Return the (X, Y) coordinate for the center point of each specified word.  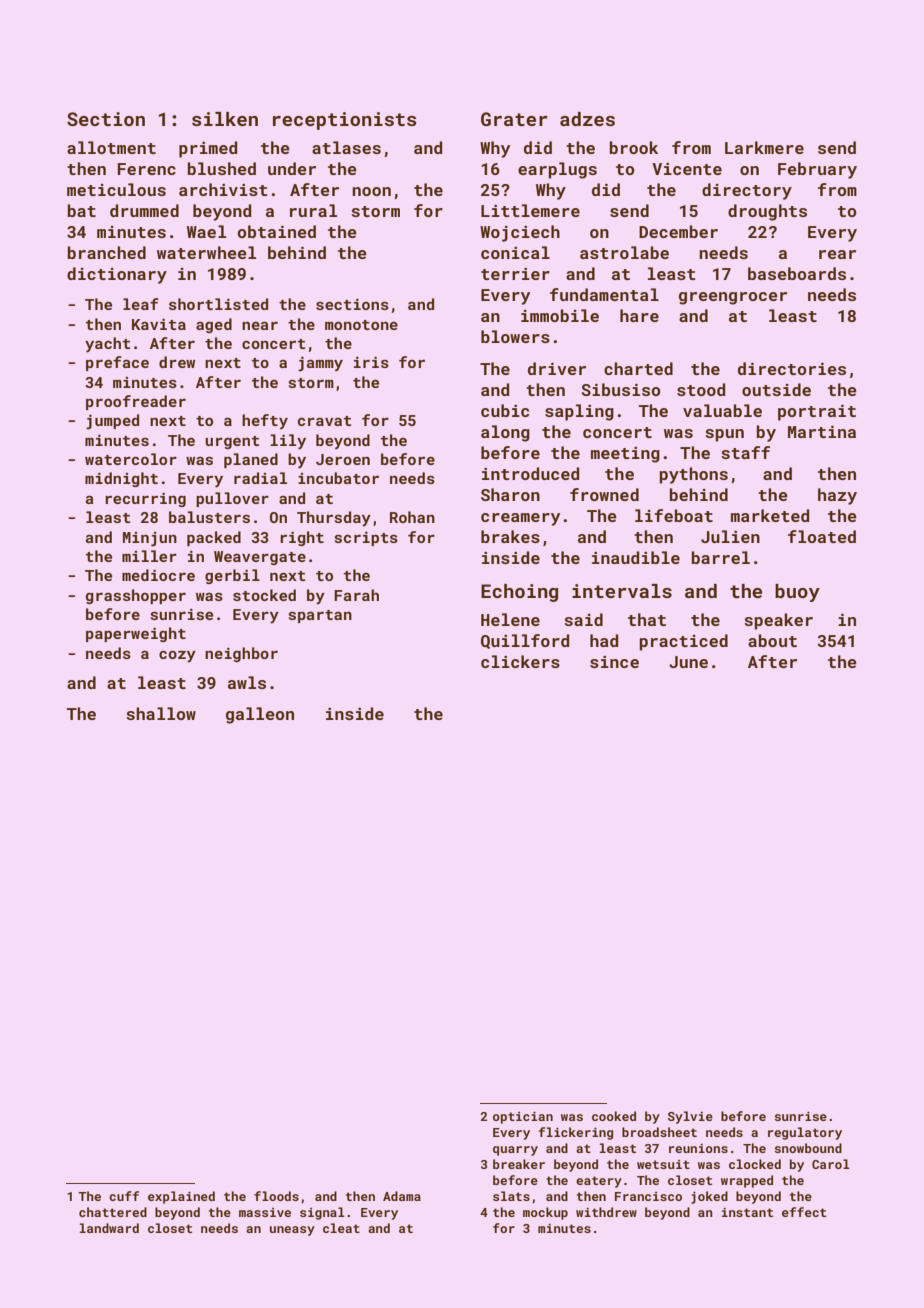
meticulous (116, 189)
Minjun (150, 539)
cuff (124, 1196)
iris (371, 362)
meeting (625, 455)
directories (792, 368)
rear (837, 254)
